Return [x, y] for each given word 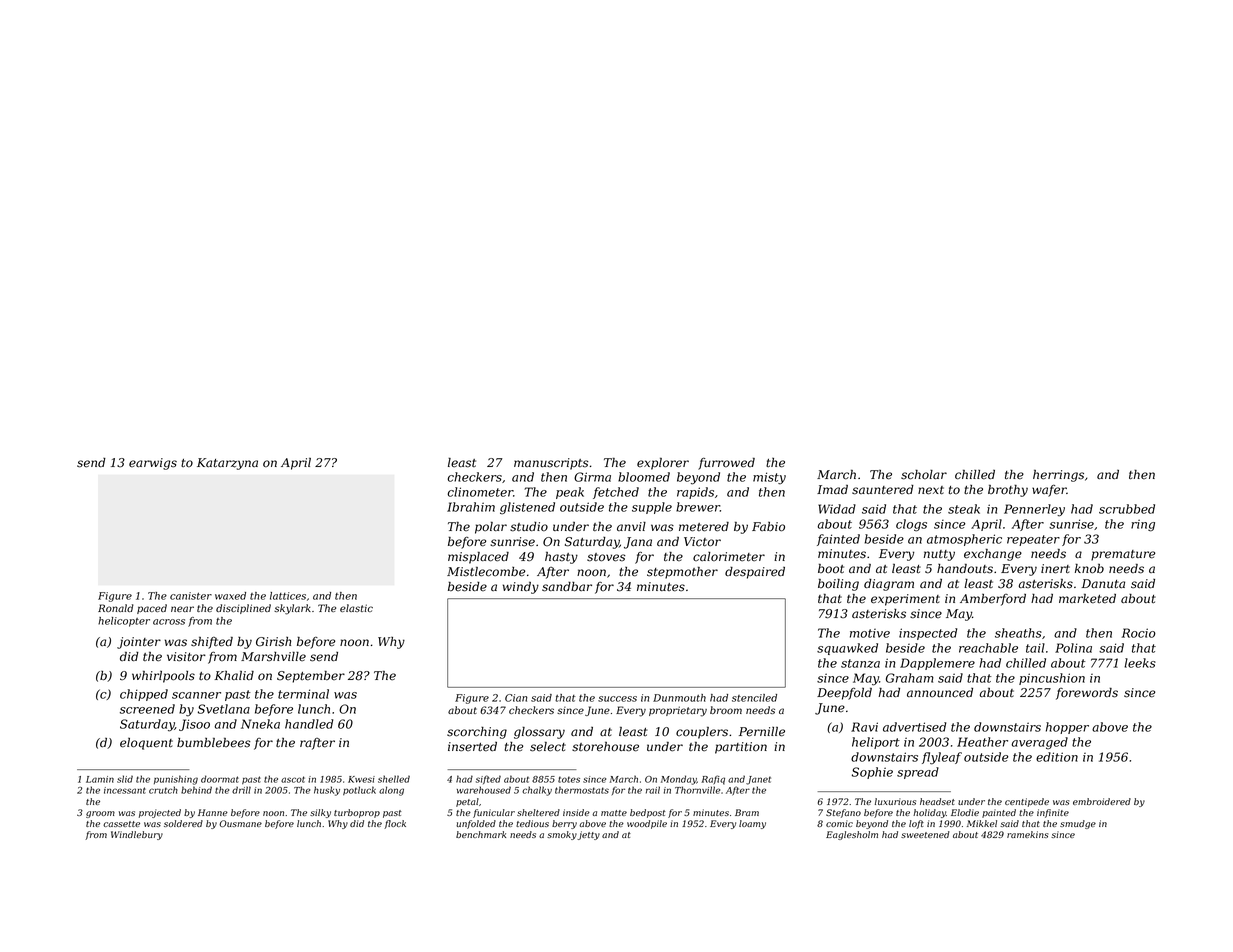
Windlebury [137, 835]
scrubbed [1127, 509]
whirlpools [163, 677]
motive [870, 633]
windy [521, 588]
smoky [562, 835]
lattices [288, 596]
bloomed [644, 477]
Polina [1073, 648]
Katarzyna [227, 464]
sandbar [567, 587]
